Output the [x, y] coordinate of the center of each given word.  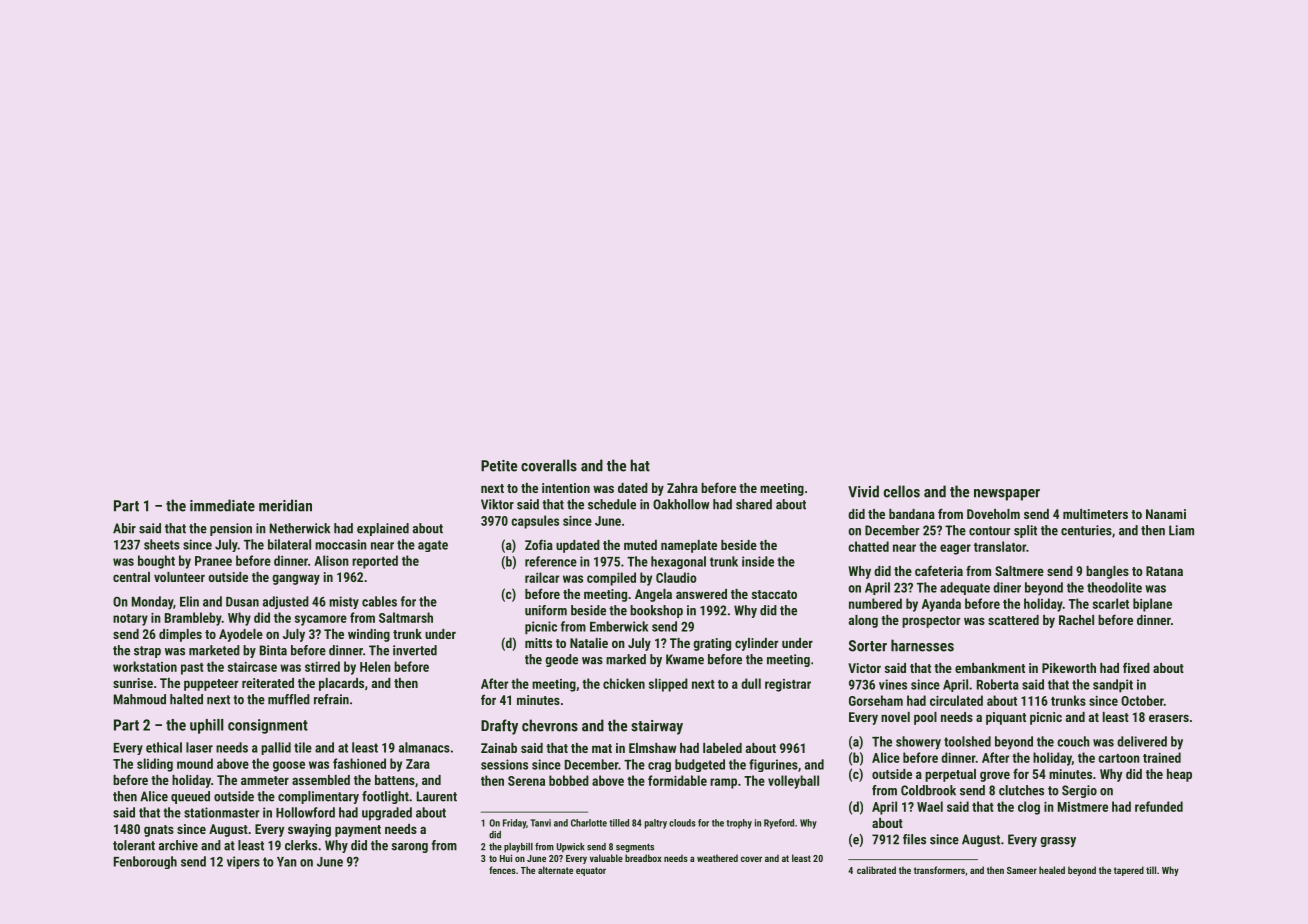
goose [289, 766]
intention [566, 488]
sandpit [1113, 686]
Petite [499, 466]
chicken [624, 683]
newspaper [1007, 495]
